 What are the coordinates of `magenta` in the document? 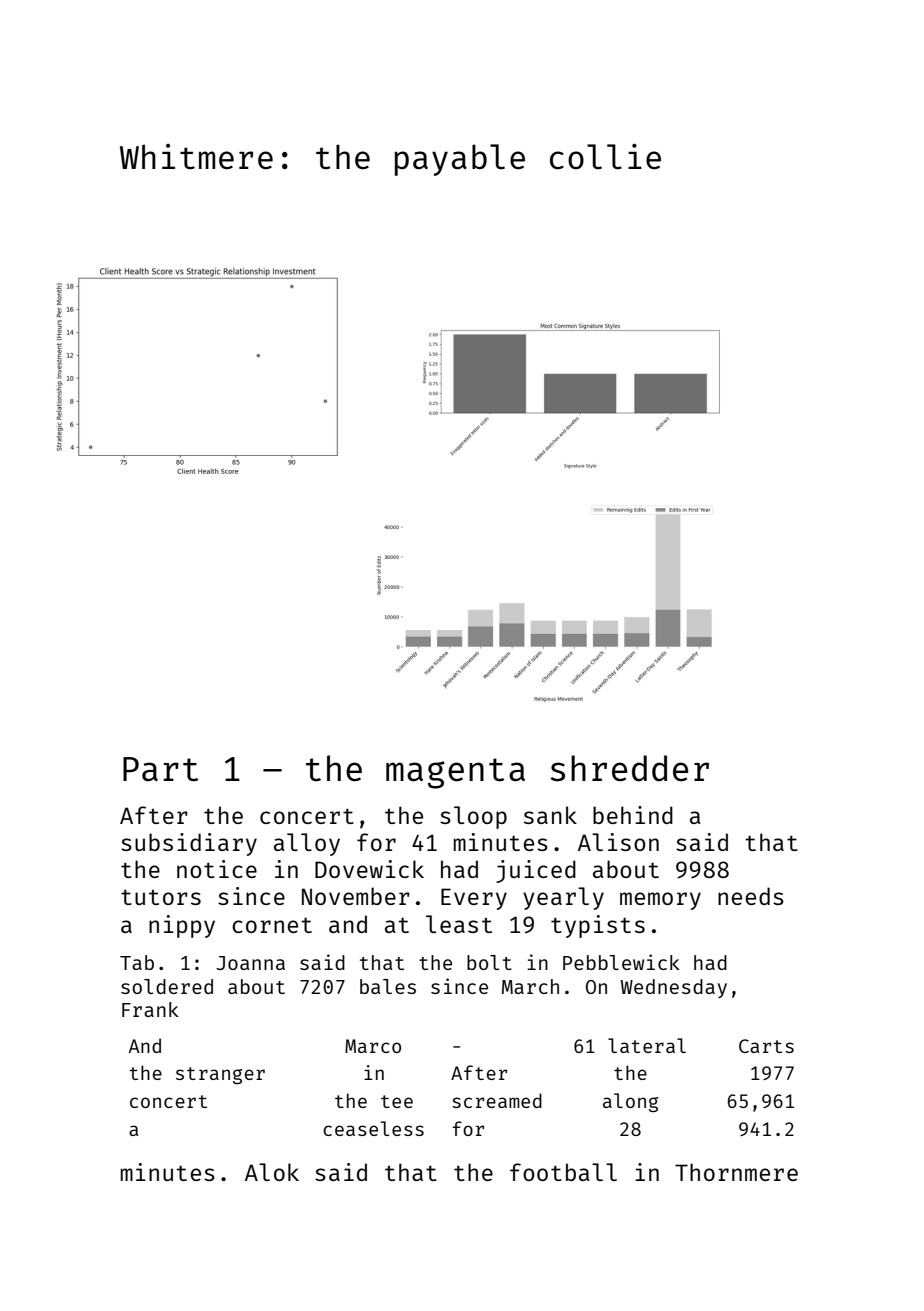 It's located at (455, 773).
